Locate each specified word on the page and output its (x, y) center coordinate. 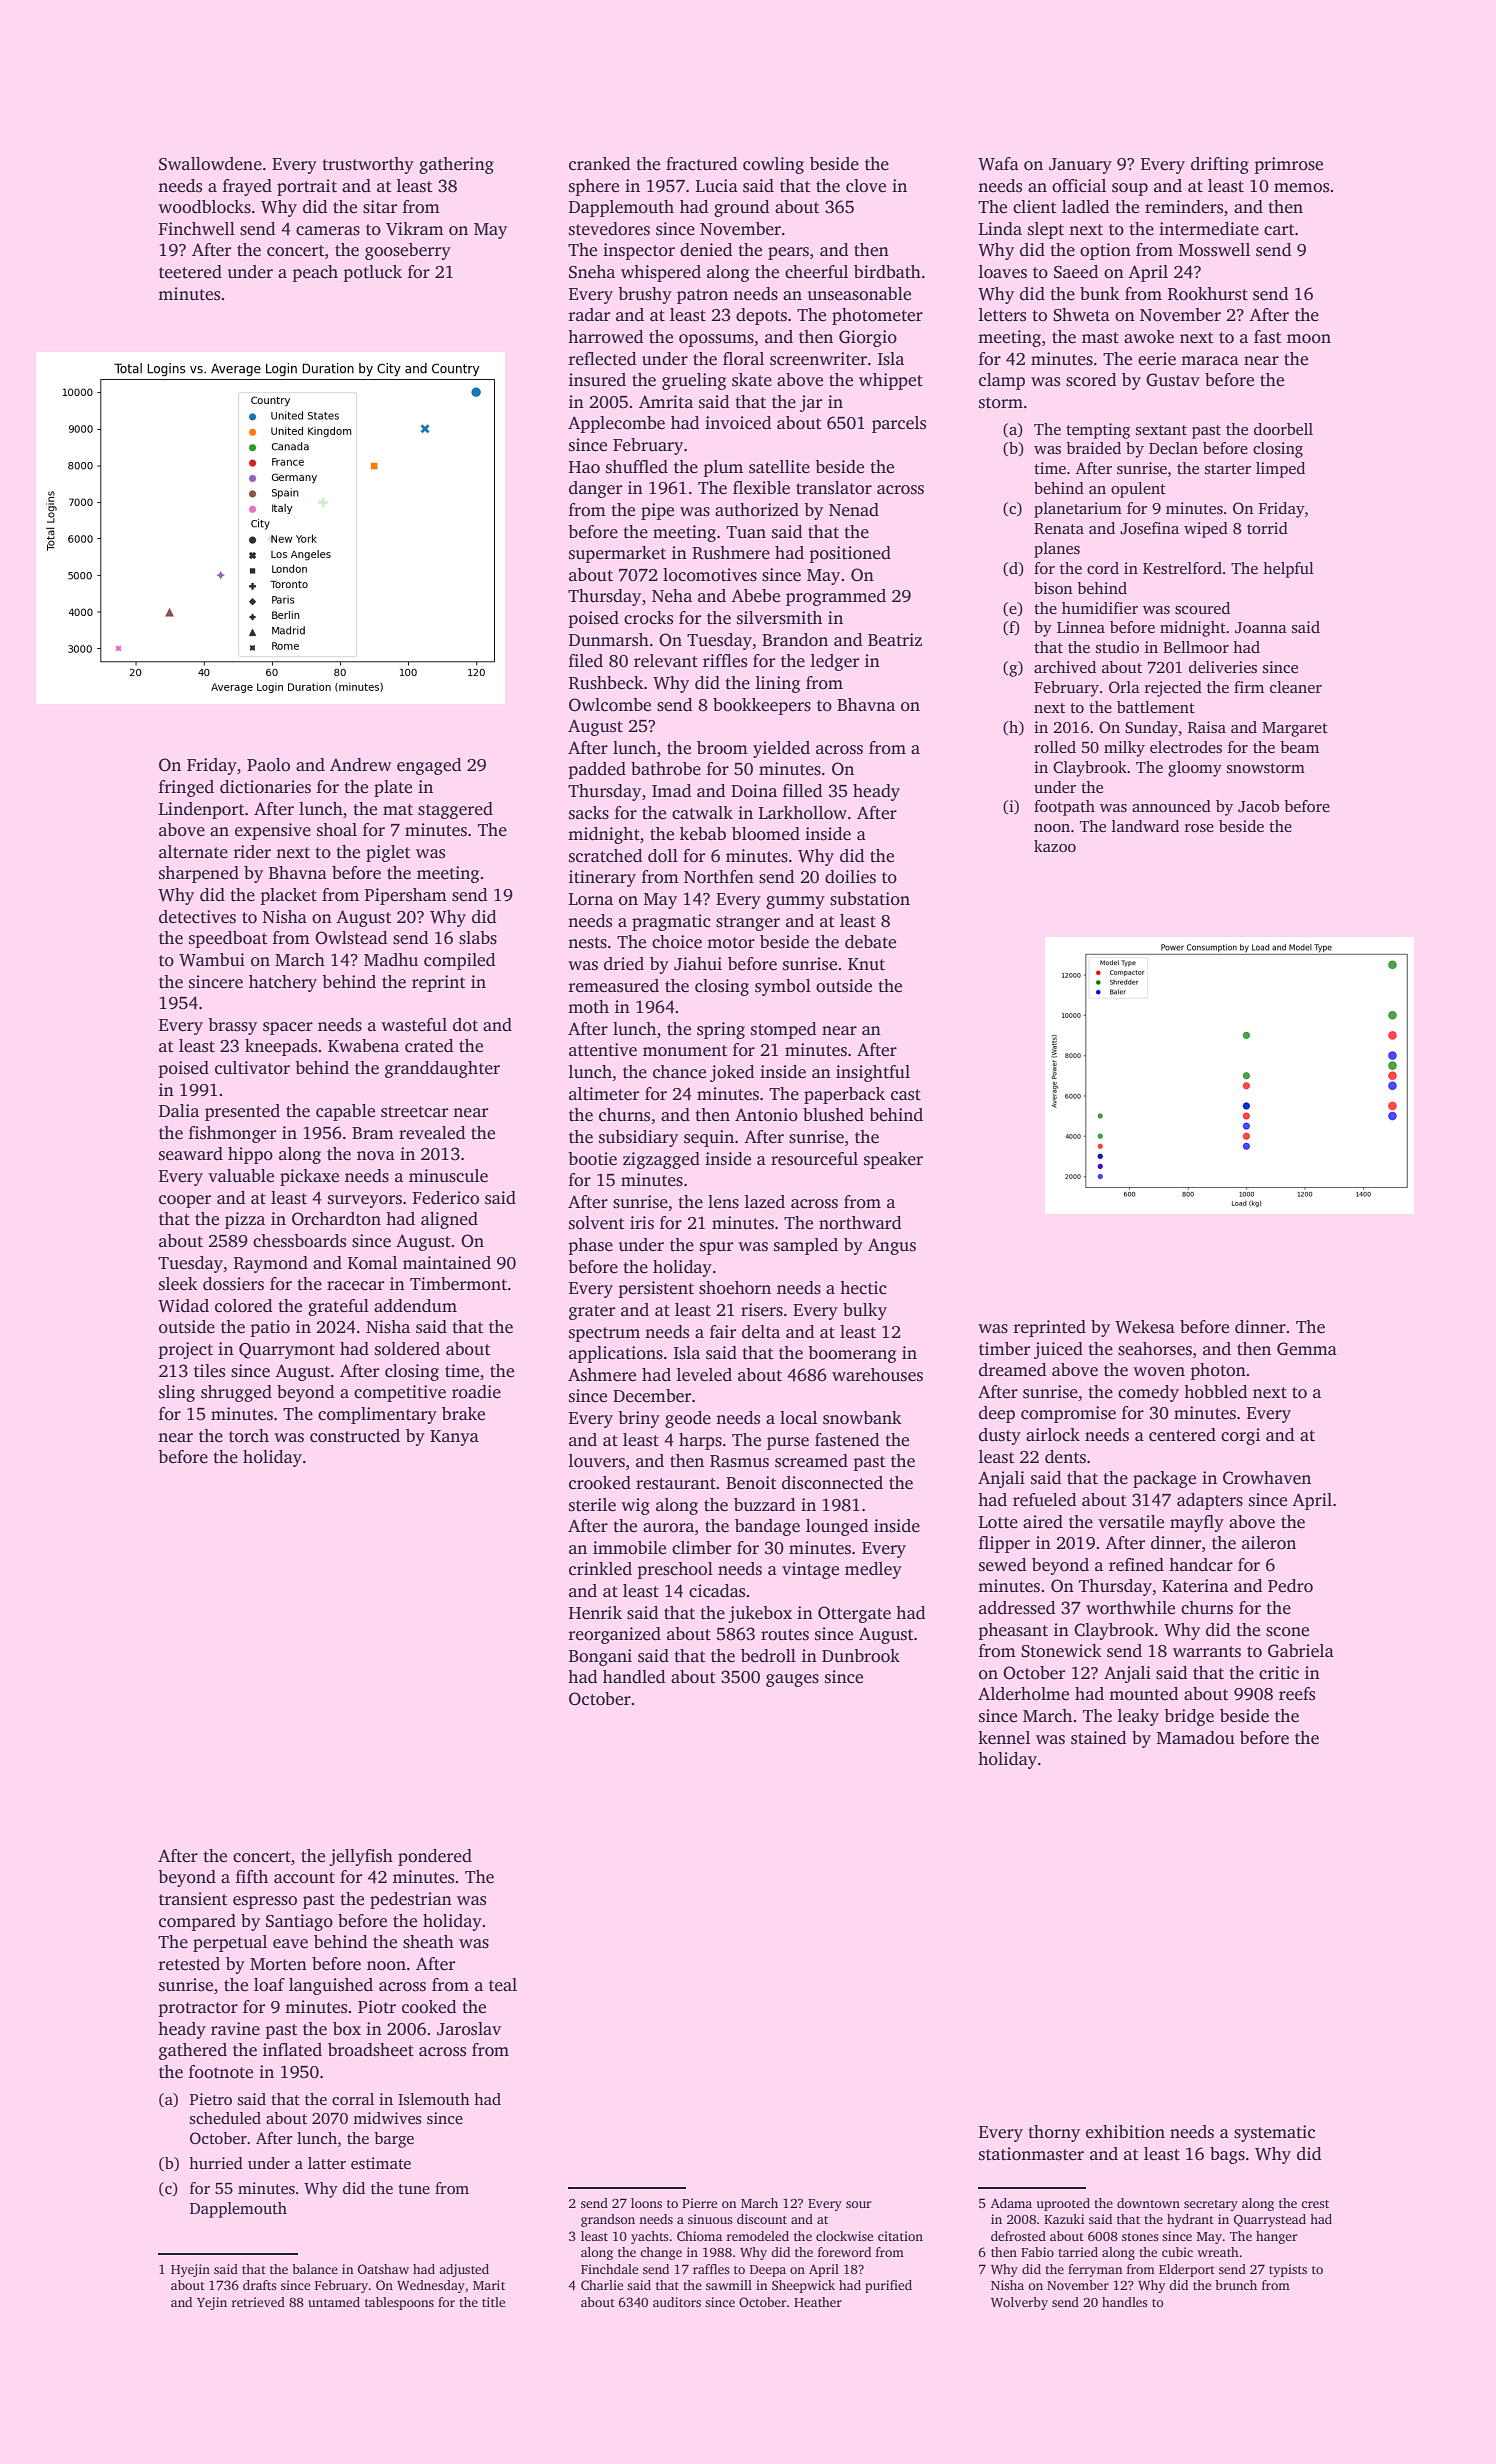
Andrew (361, 765)
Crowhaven (1267, 1478)
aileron (1269, 1543)
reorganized (614, 1635)
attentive (603, 1050)
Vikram (415, 228)
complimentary (377, 1415)
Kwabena (363, 1046)
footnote (221, 2072)
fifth (252, 1877)
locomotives (710, 575)
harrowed (605, 337)
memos (1301, 188)
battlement (1156, 707)
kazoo (1055, 846)
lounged (837, 1527)
